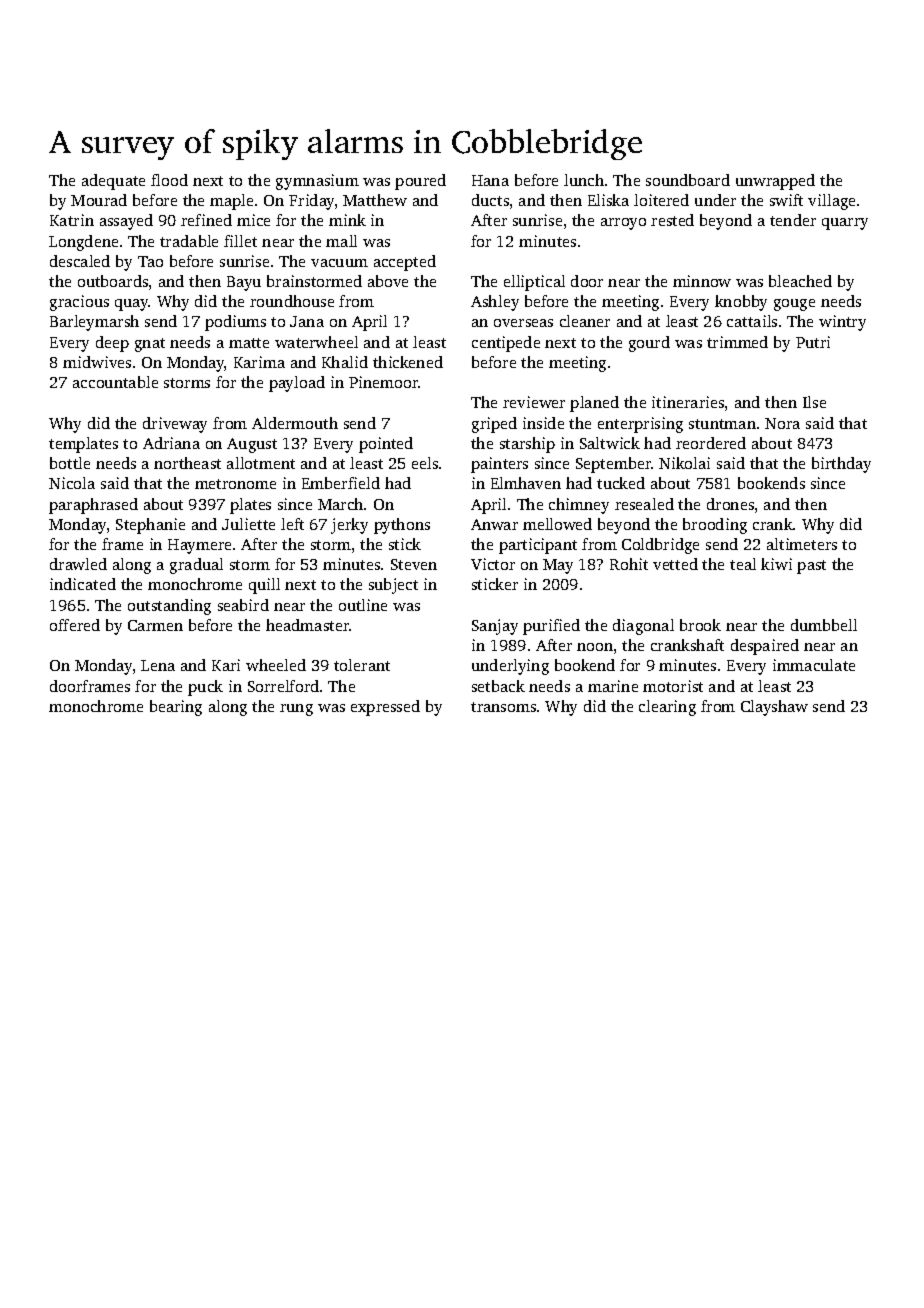 This image has width=924, height=1308. What do you see at coordinates (316, 342) in the image?
I see `waterwheel` at bounding box center [316, 342].
